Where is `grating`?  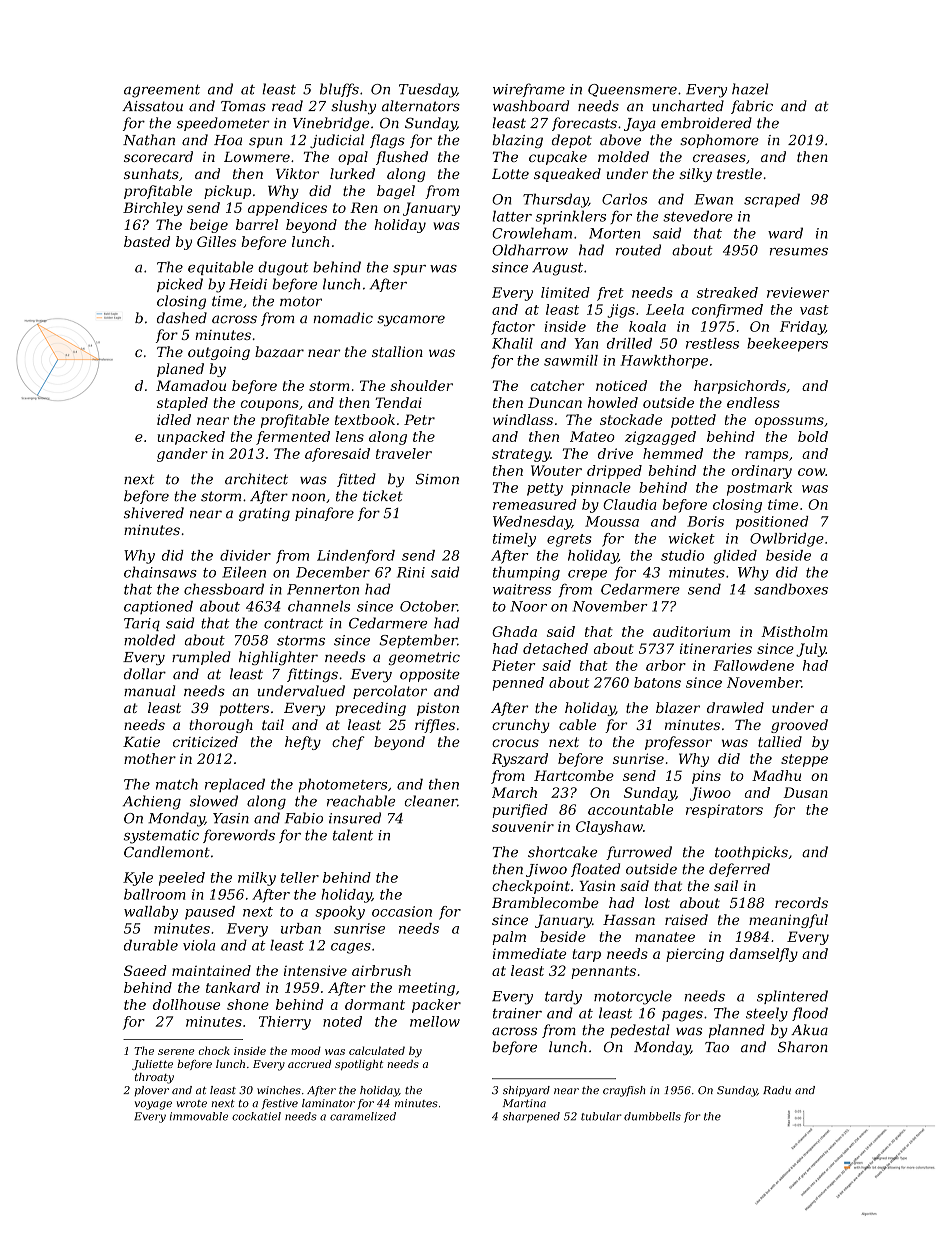 grating is located at coordinates (264, 514).
